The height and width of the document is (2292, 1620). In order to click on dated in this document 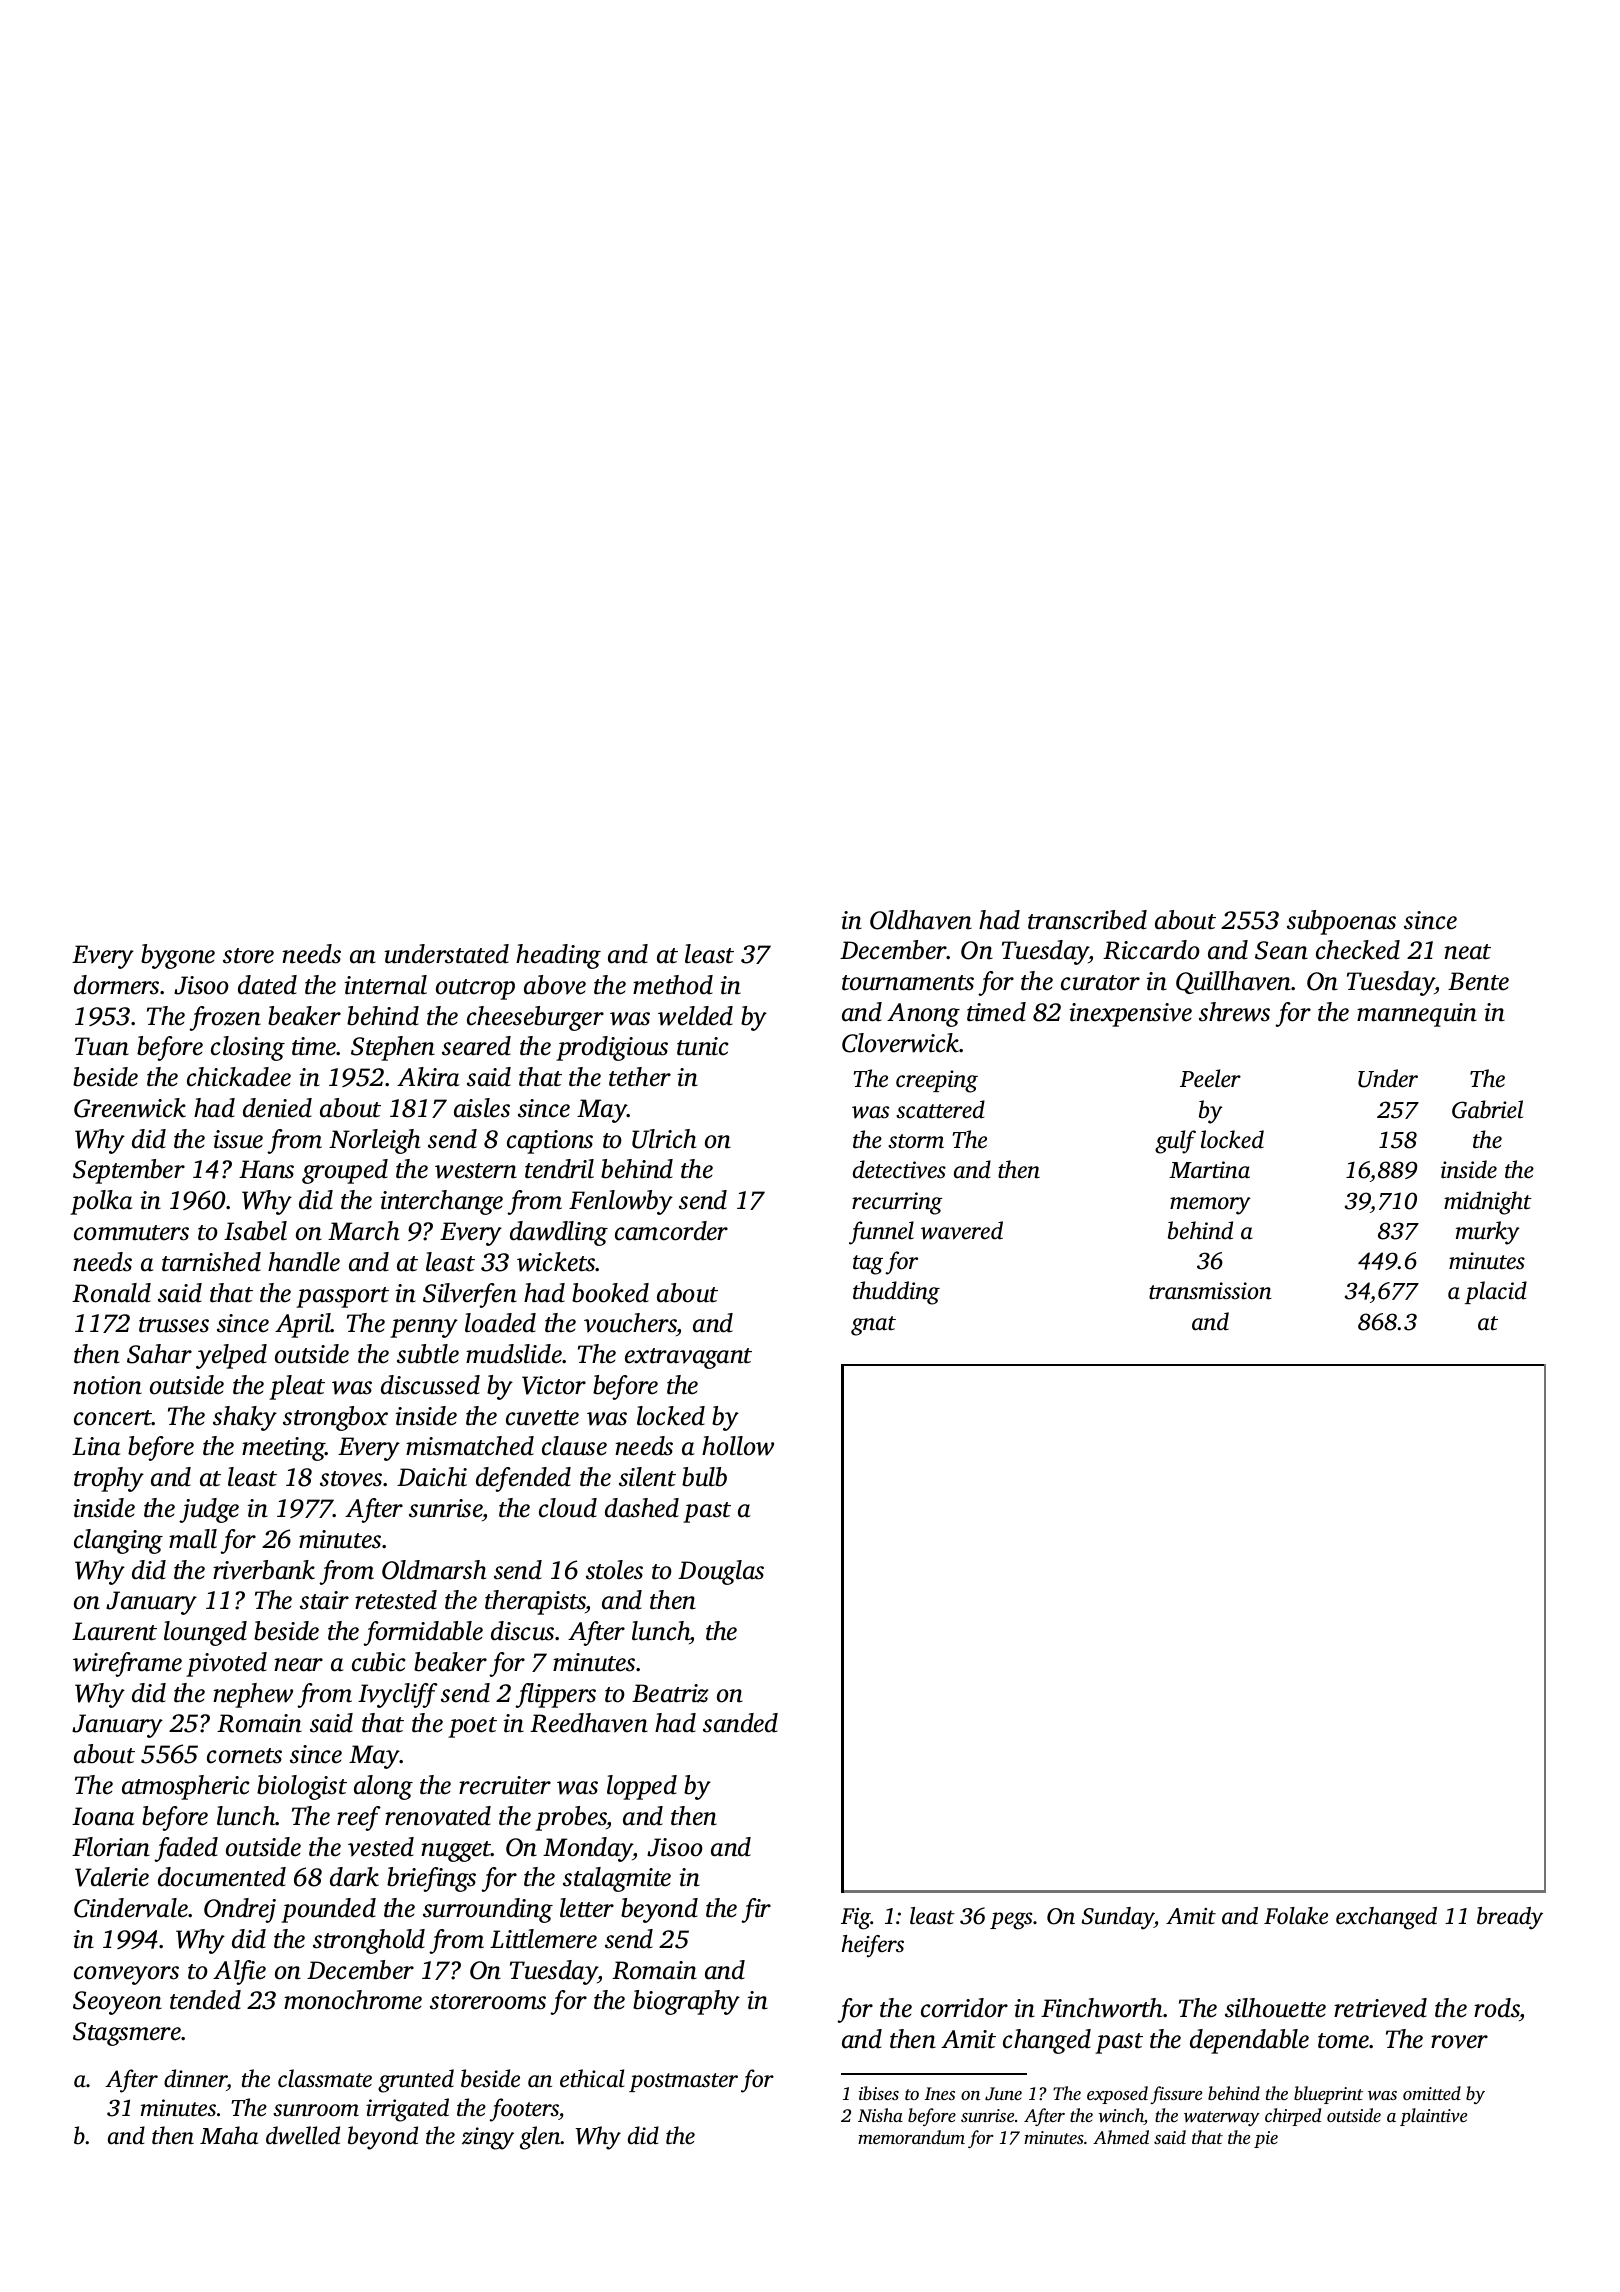, I will do `click(267, 985)`.
